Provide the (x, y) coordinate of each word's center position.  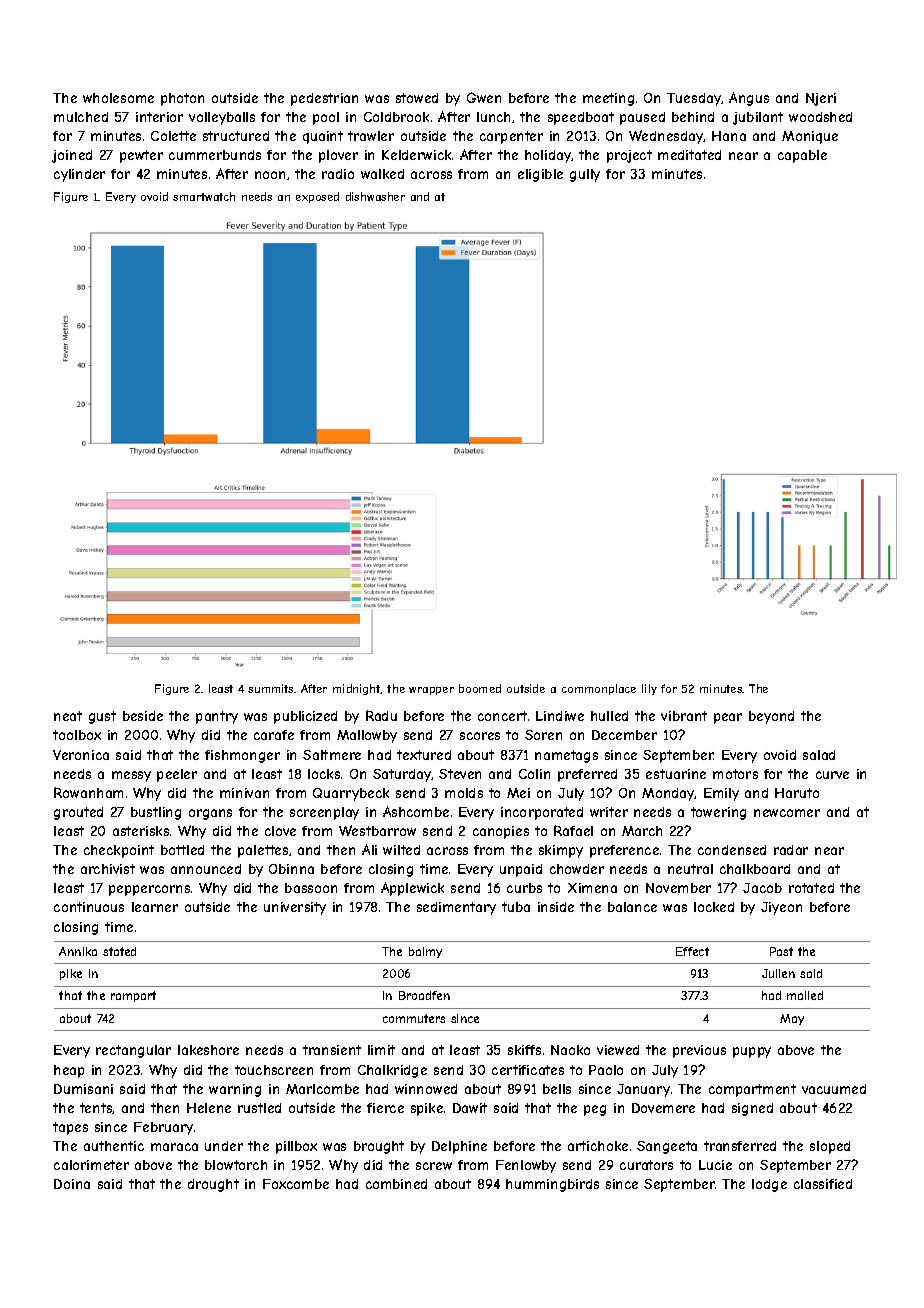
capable (802, 156)
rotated (811, 888)
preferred (587, 775)
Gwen (484, 97)
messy (131, 776)
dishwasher (375, 196)
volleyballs (222, 118)
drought (213, 1185)
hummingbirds (552, 1185)
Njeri (821, 99)
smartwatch (204, 196)
